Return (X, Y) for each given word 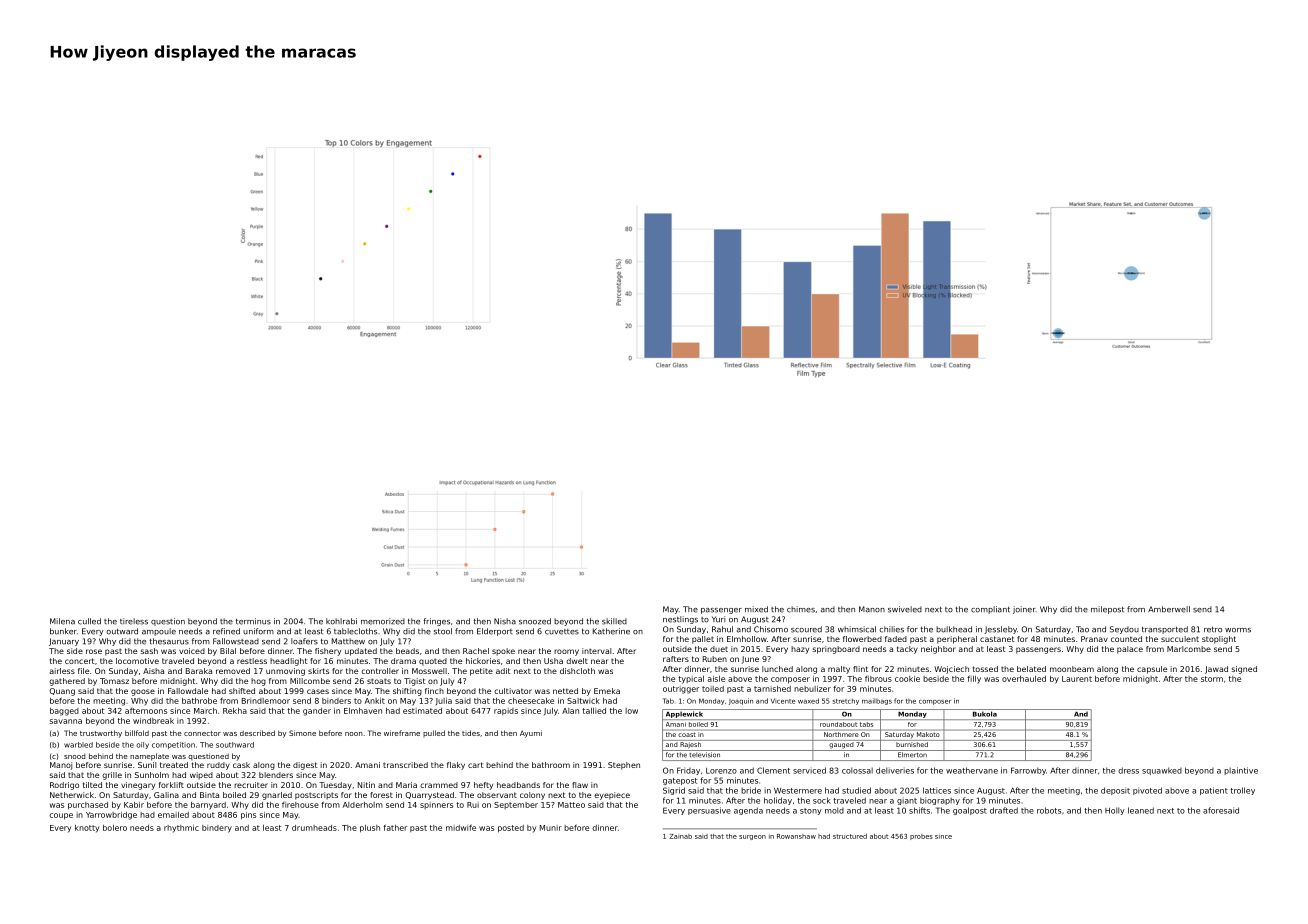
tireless (134, 621)
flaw (580, 785)
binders (336, 701)
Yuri (718, 619)
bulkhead (954, 629)
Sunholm (152, 775)
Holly (1115, 811)
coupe (61, 816)
